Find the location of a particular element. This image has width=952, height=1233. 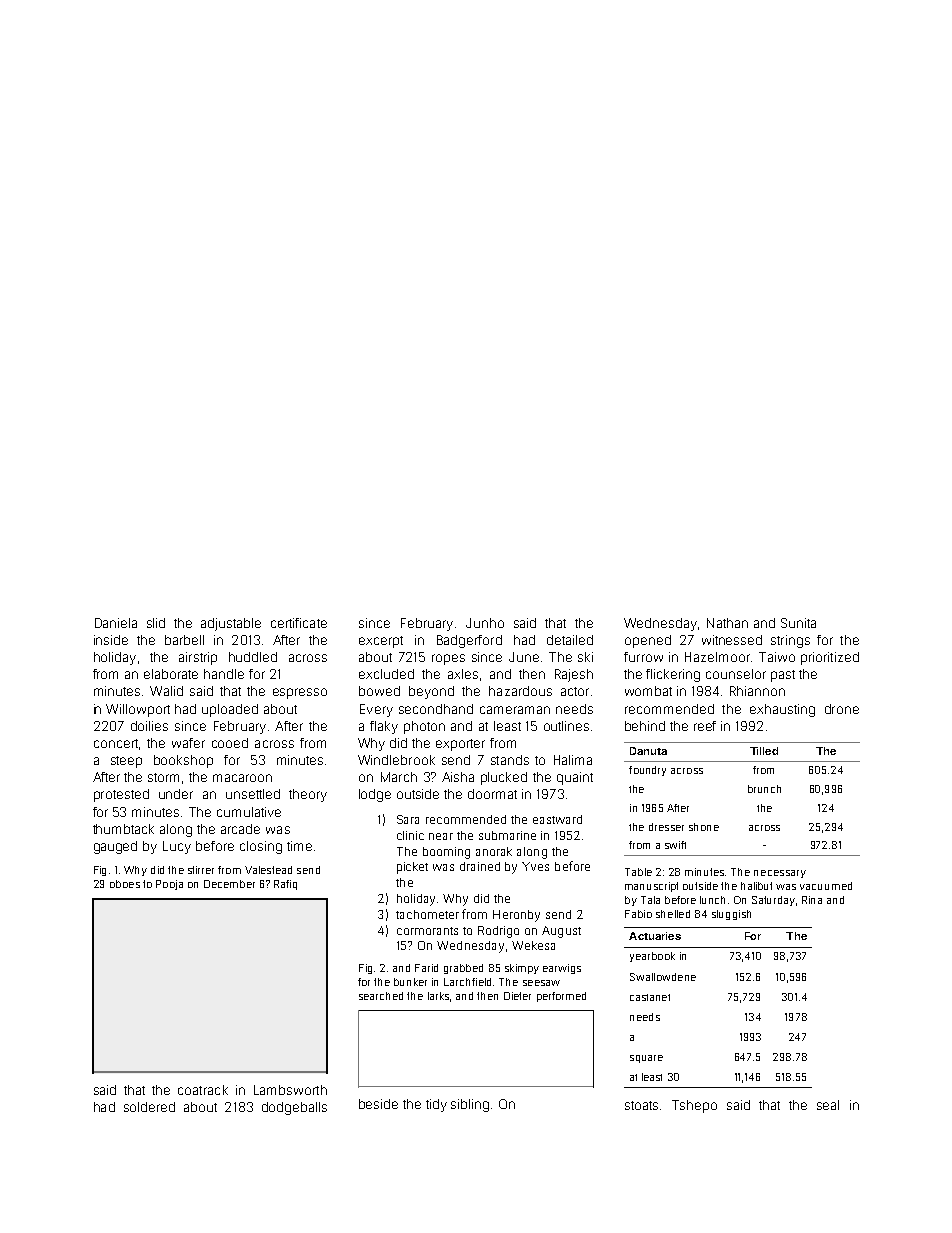

macaroon is located at coordinates (242, 778).
